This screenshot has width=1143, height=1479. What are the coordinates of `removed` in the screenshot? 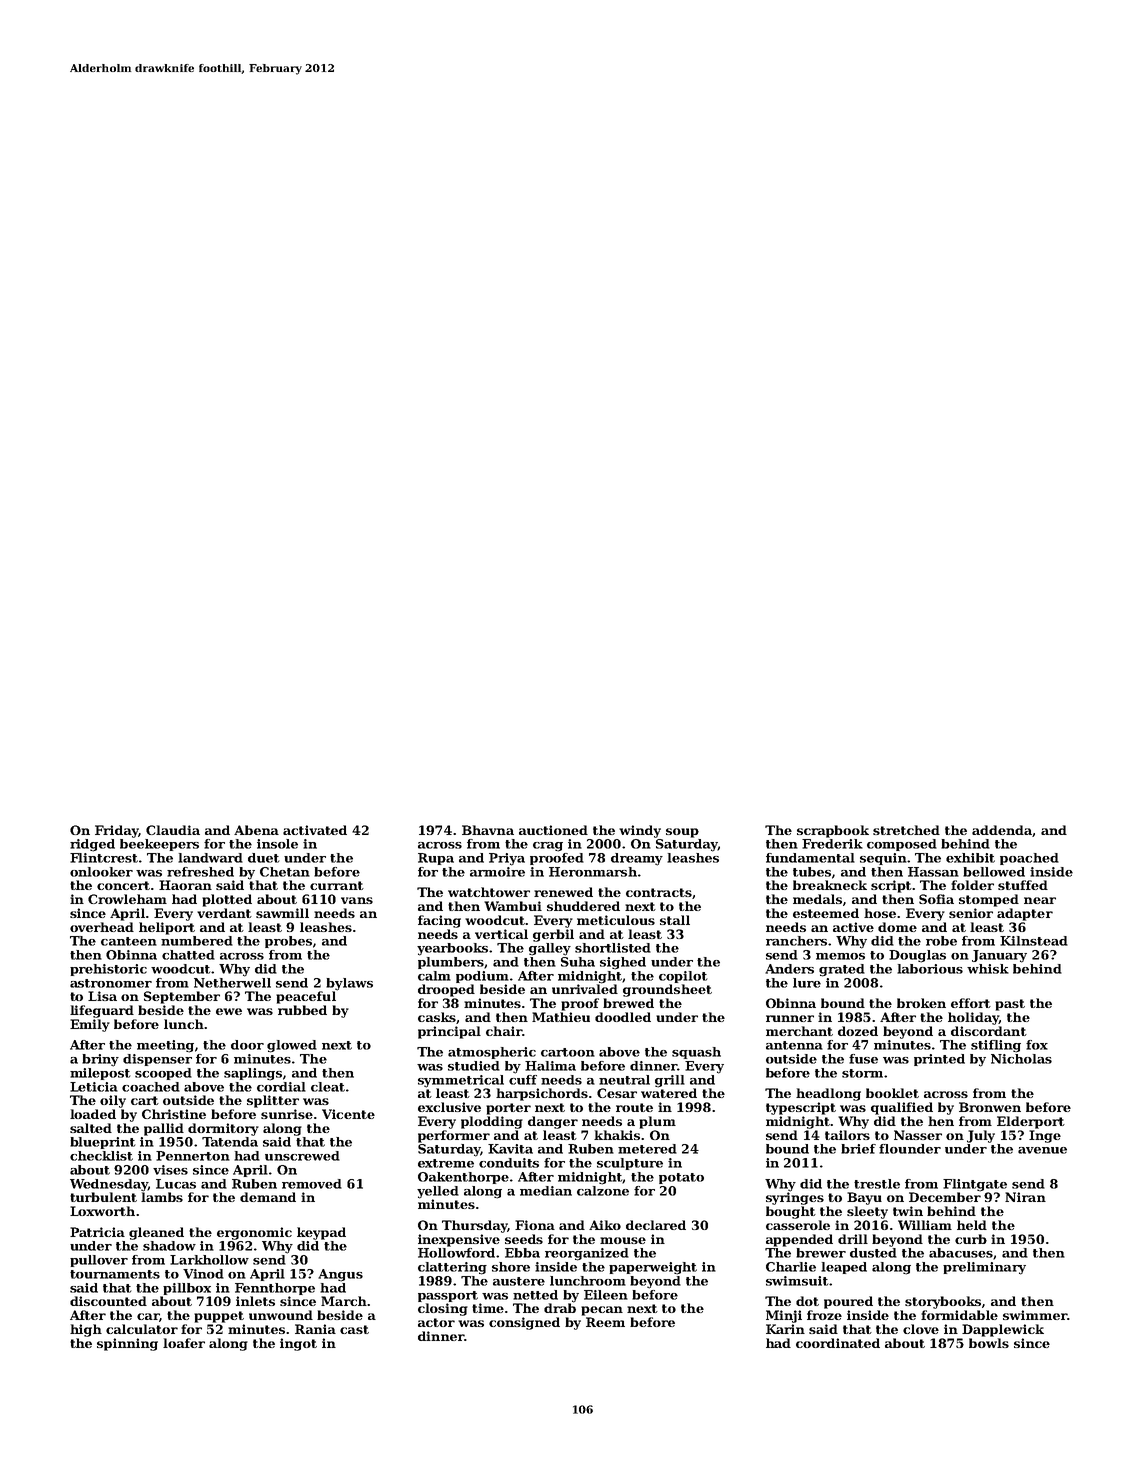 It's located at (312, 1184).
